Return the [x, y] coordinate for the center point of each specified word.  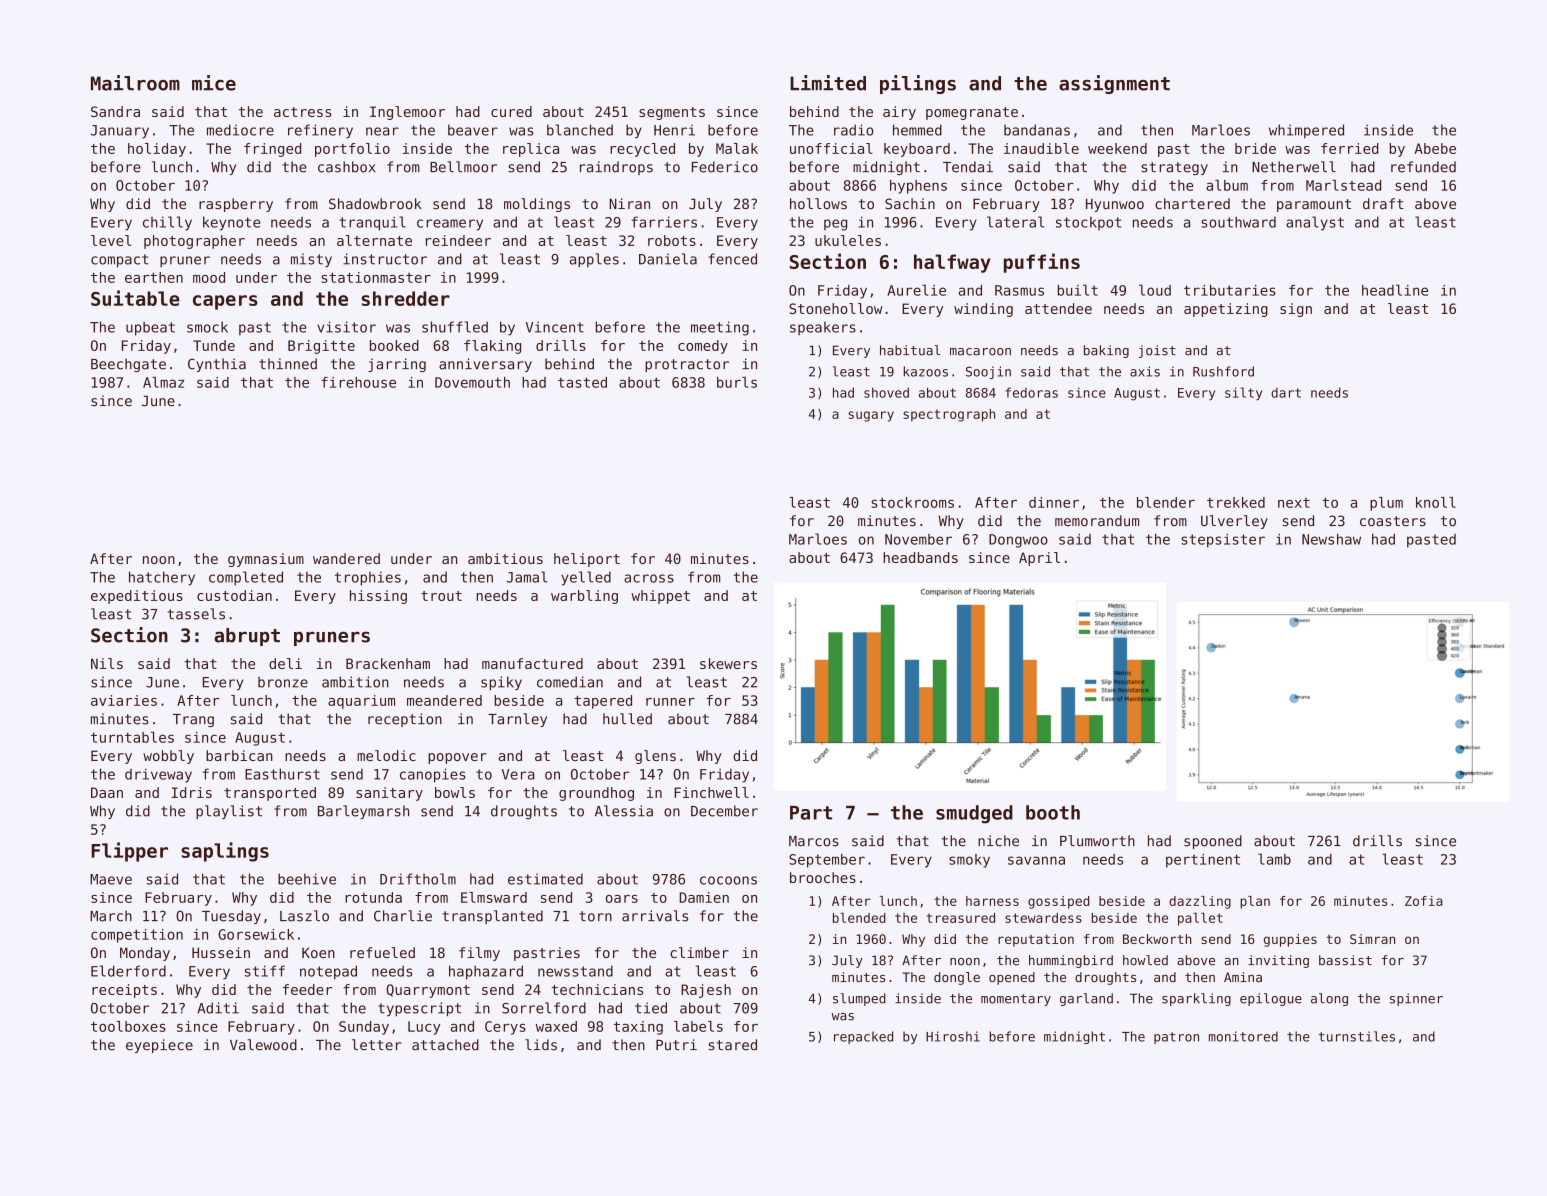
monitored [1243, 1036]
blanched [580, 130]
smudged [974, 814]
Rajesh [706, 991]
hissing [378, 597]
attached [445, 1045]
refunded [1423, 167]
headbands [920, 557]
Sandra [115, 111]
